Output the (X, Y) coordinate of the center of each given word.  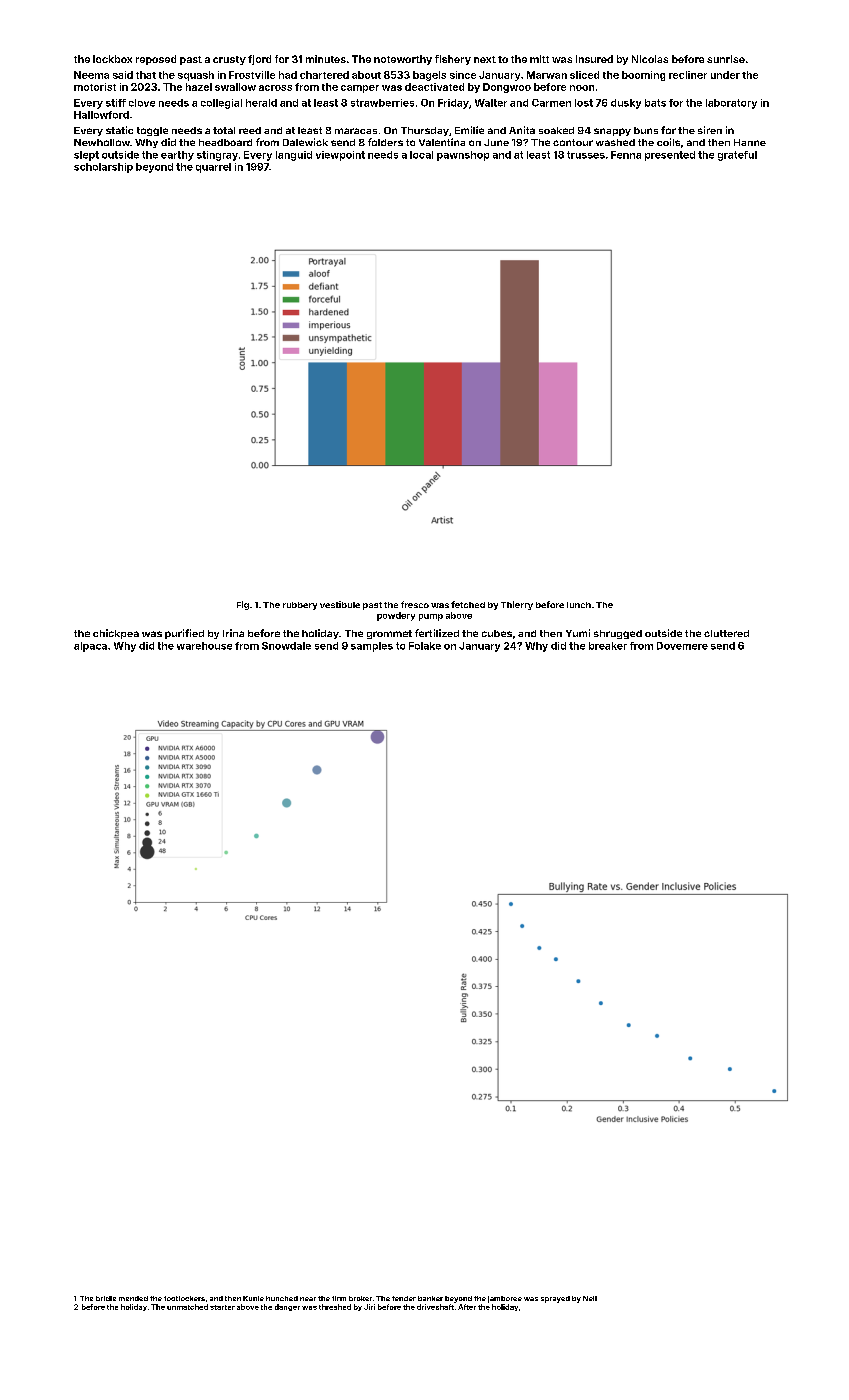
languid (294, 156)
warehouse (204, 646)
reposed (156, 60)
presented (670, 156)
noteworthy (403, 60)
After (467, 1307)
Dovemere (682, 646)
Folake (425, 646)
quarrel (213, 168)
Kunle (253, 1298)
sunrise (726, 59)
